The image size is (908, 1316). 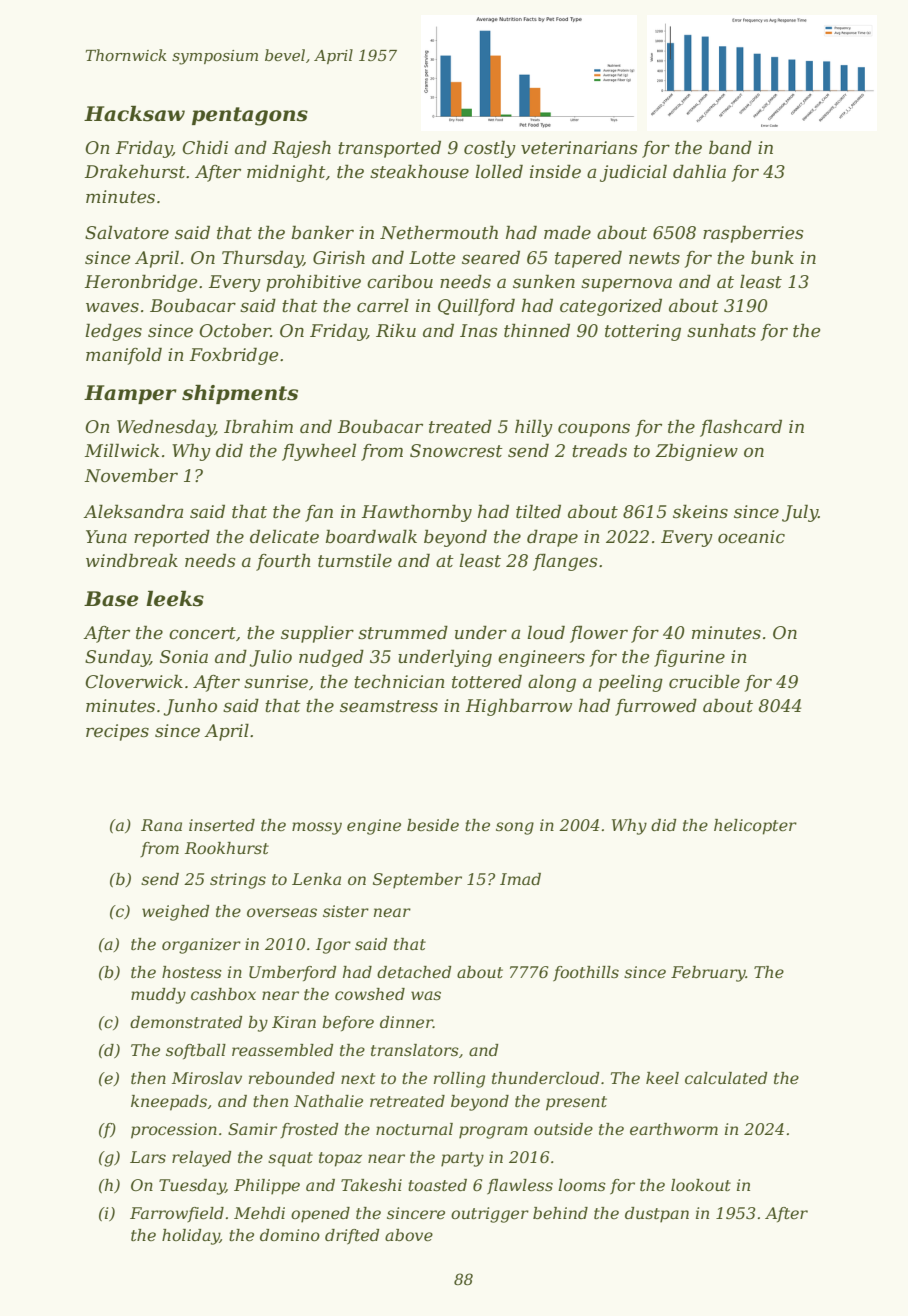 I want to click on rolling, so click(x=459, y=1080).
